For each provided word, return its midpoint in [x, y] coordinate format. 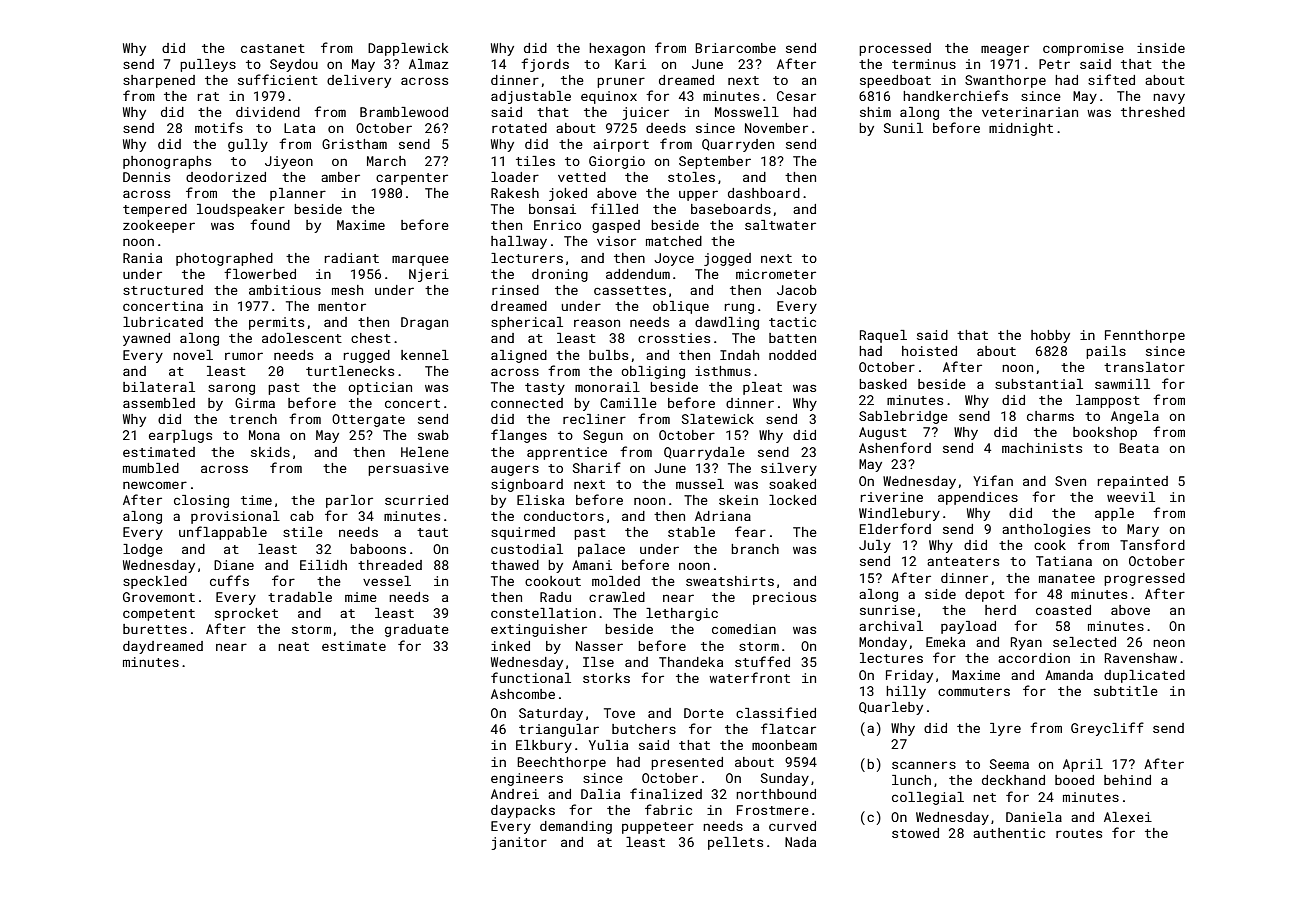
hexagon [617, 49]
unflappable [223, 533]
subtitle [1126, 691]
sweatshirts [730, 581]
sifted [1111, 79]
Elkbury [544, 746]
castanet [273, 48]
